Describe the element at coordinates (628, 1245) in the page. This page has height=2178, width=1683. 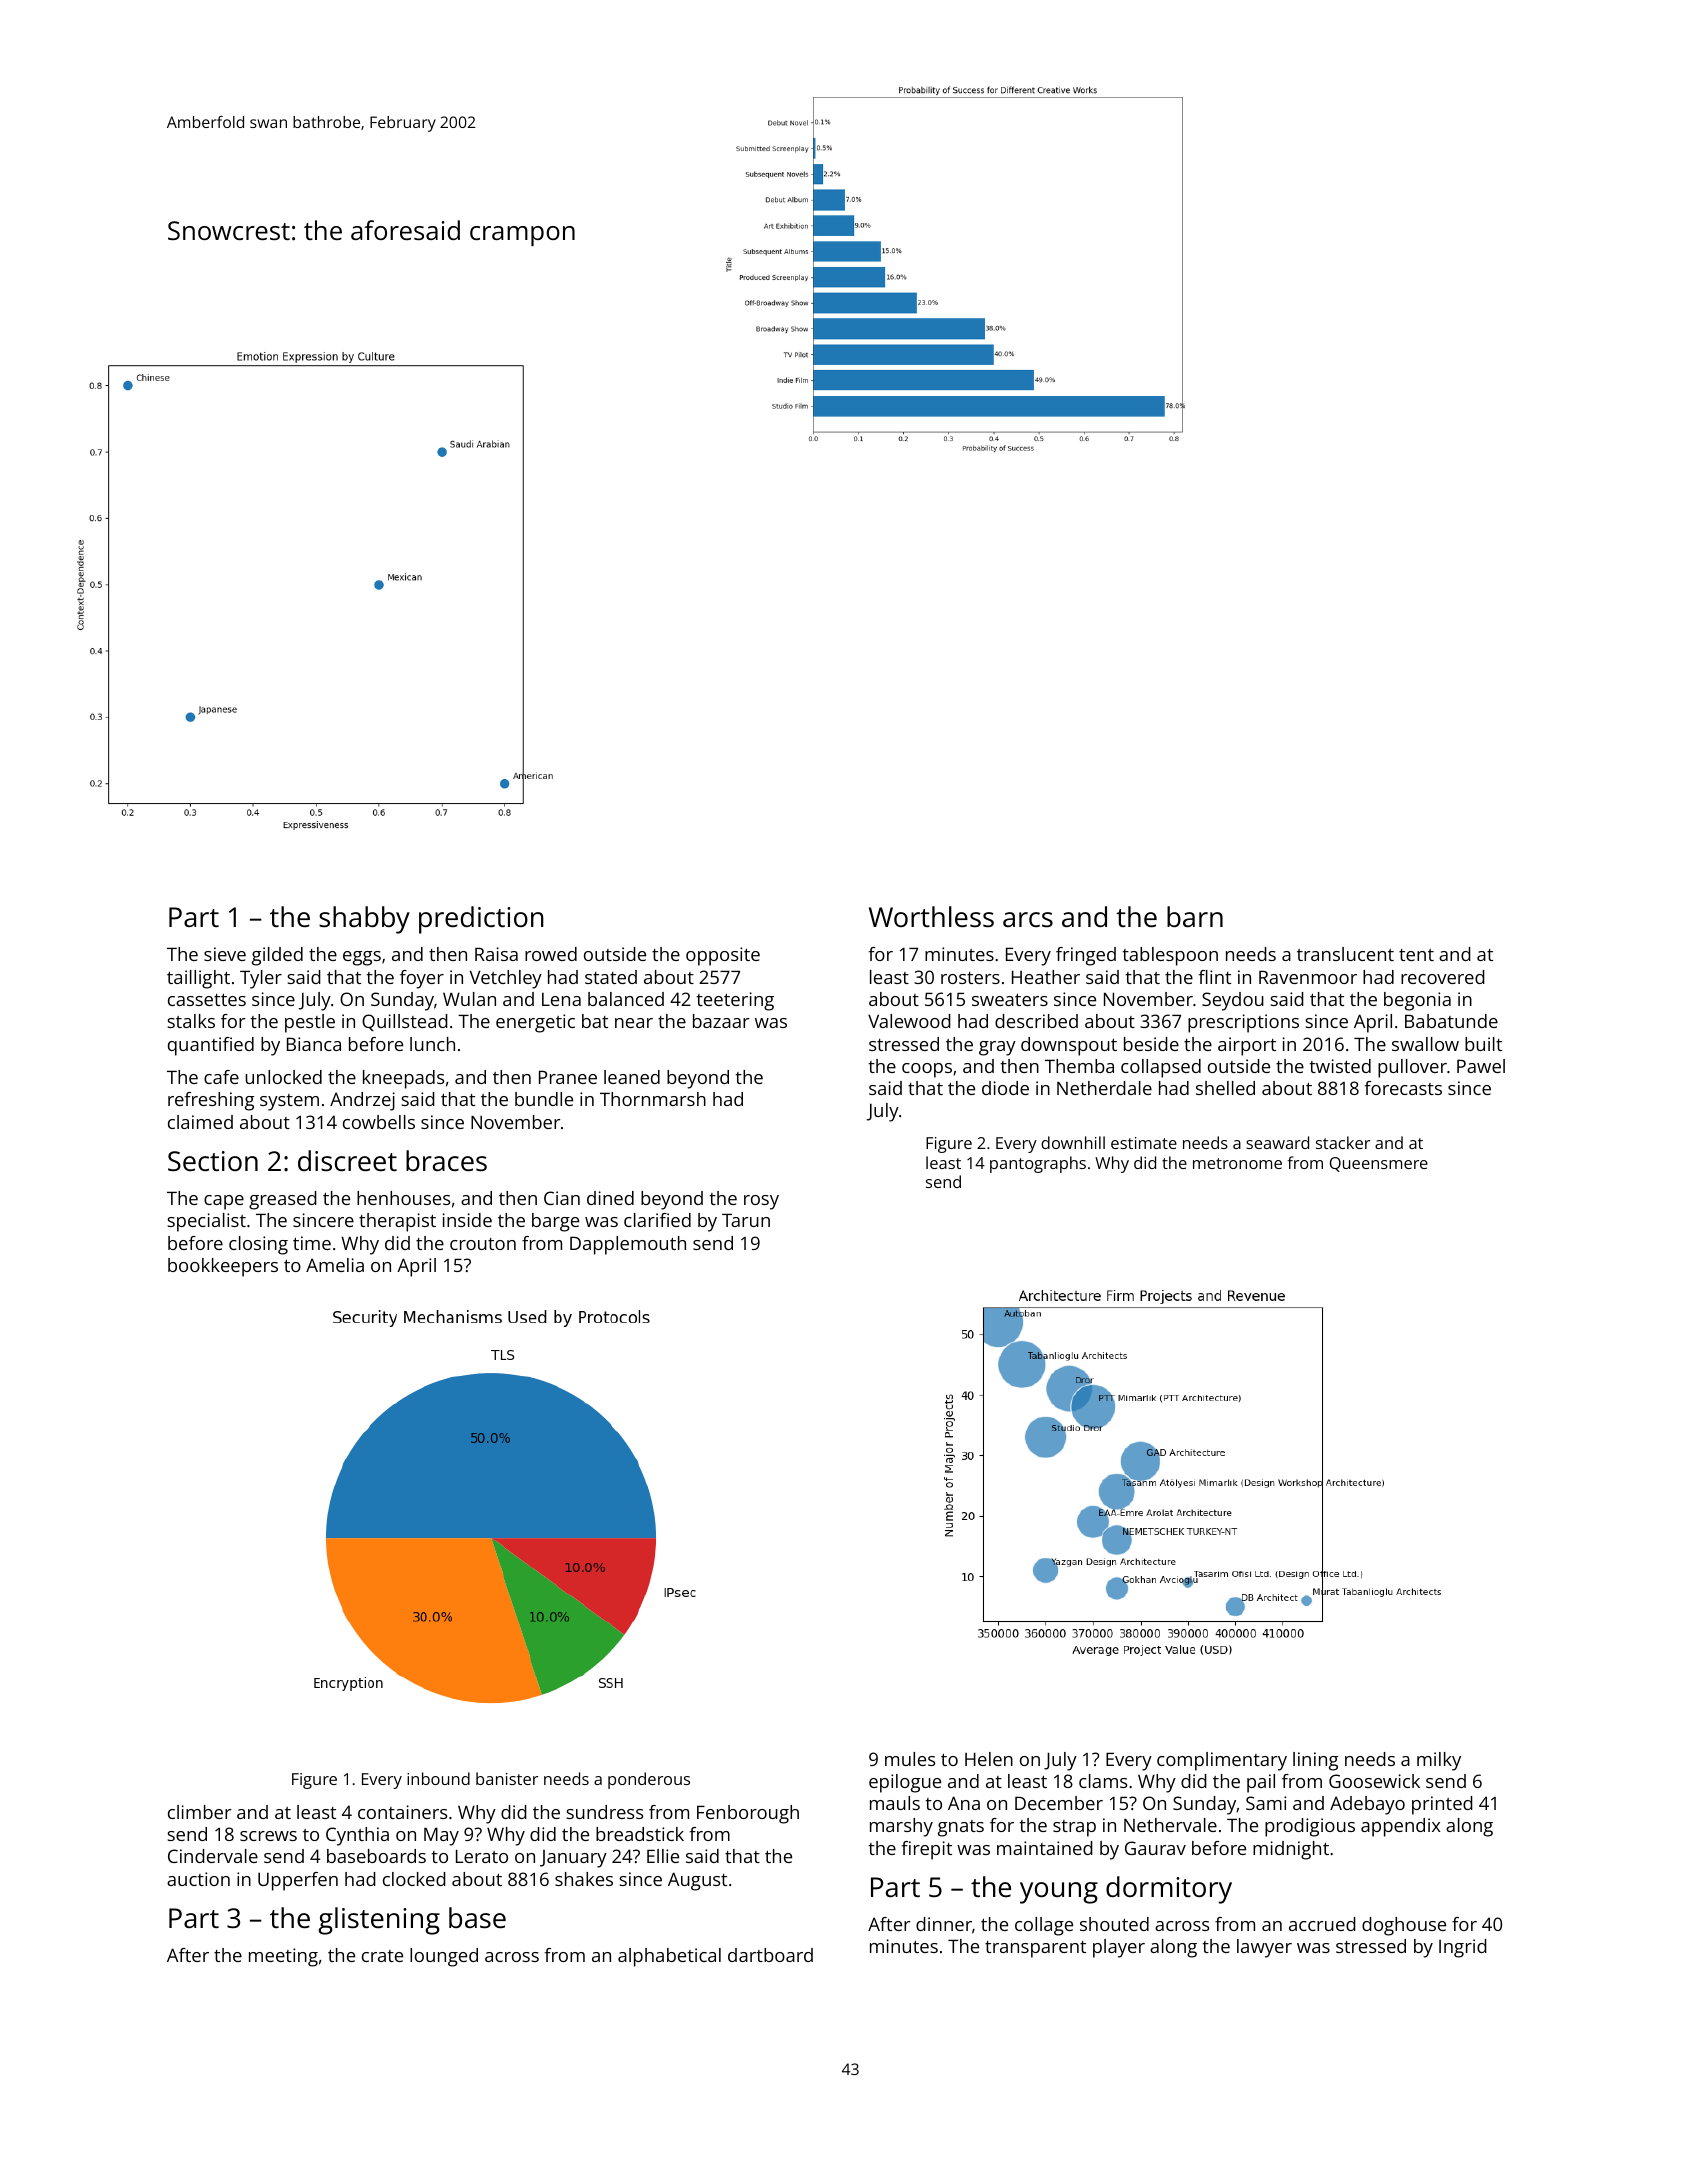
I see `Dapplemouth` at that location.
